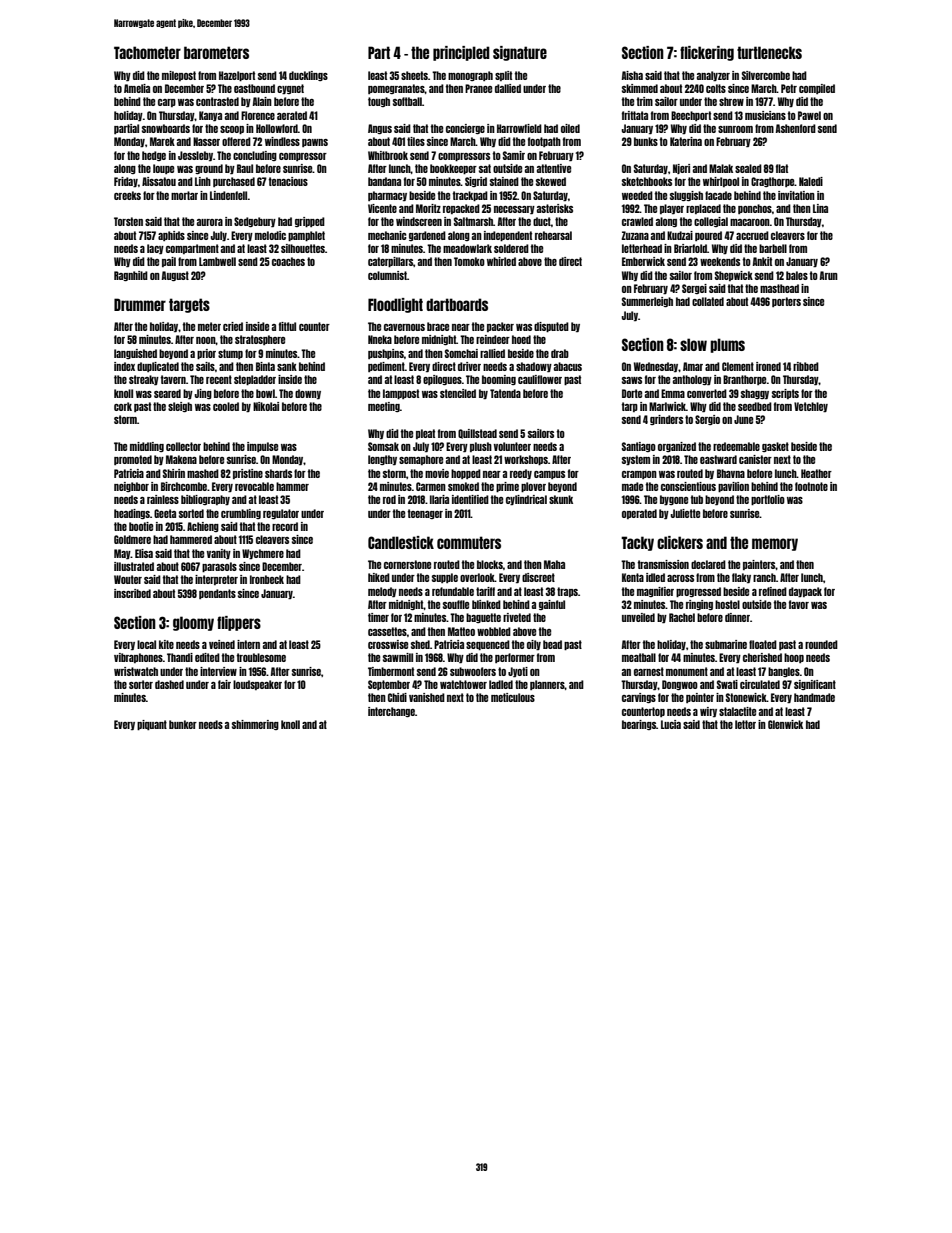 The width and height of the document is (952, 1233). What do you see at coordinates (552, 644) in the document?
I see `bead` at bounding box center [552, 644].
